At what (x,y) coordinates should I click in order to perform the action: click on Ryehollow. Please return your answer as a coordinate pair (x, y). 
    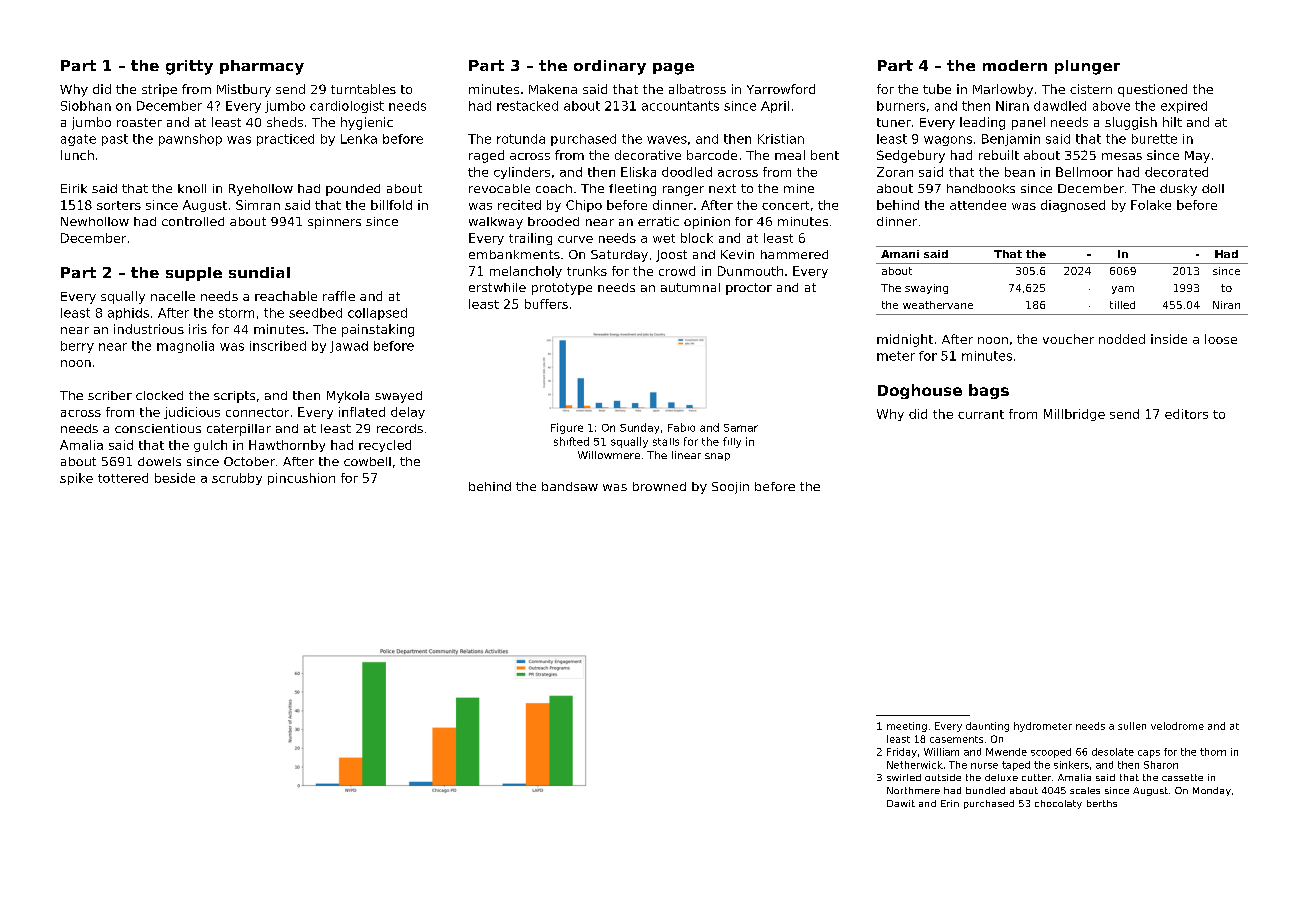
    Looking at the image, I should click on (261, 190).
